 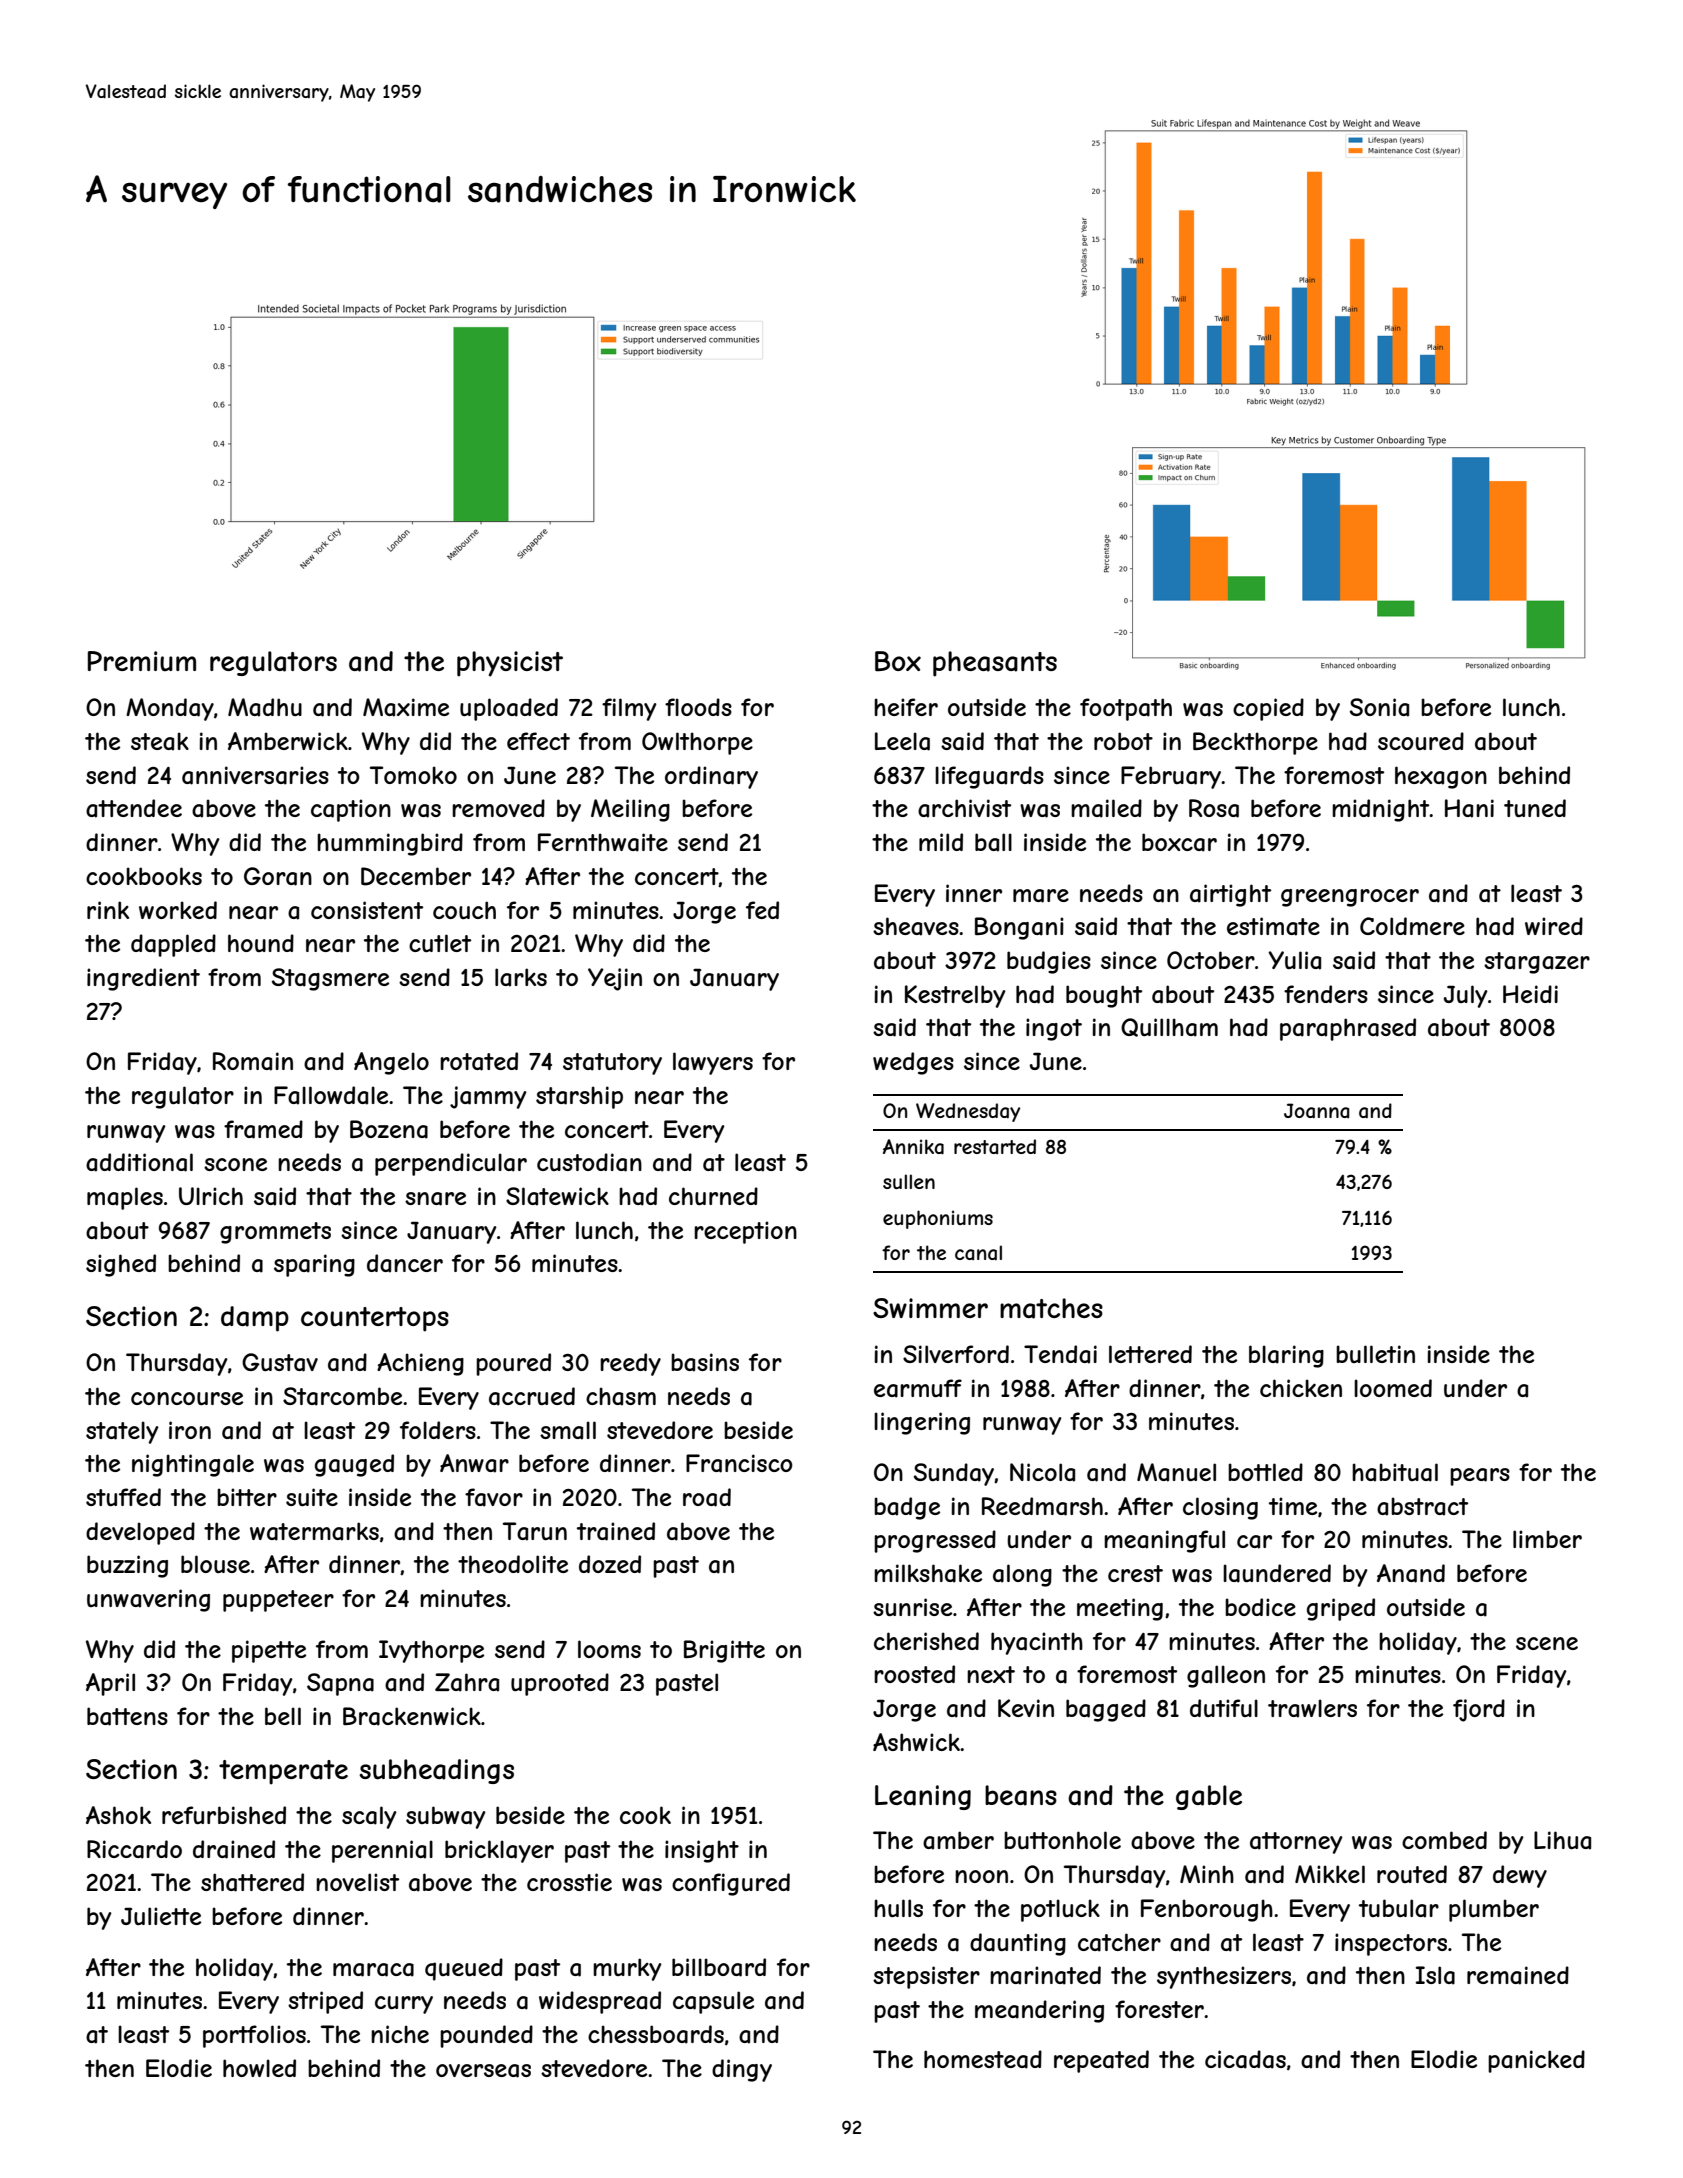 I want to click on Yejin, so click(x=615, y=979).
